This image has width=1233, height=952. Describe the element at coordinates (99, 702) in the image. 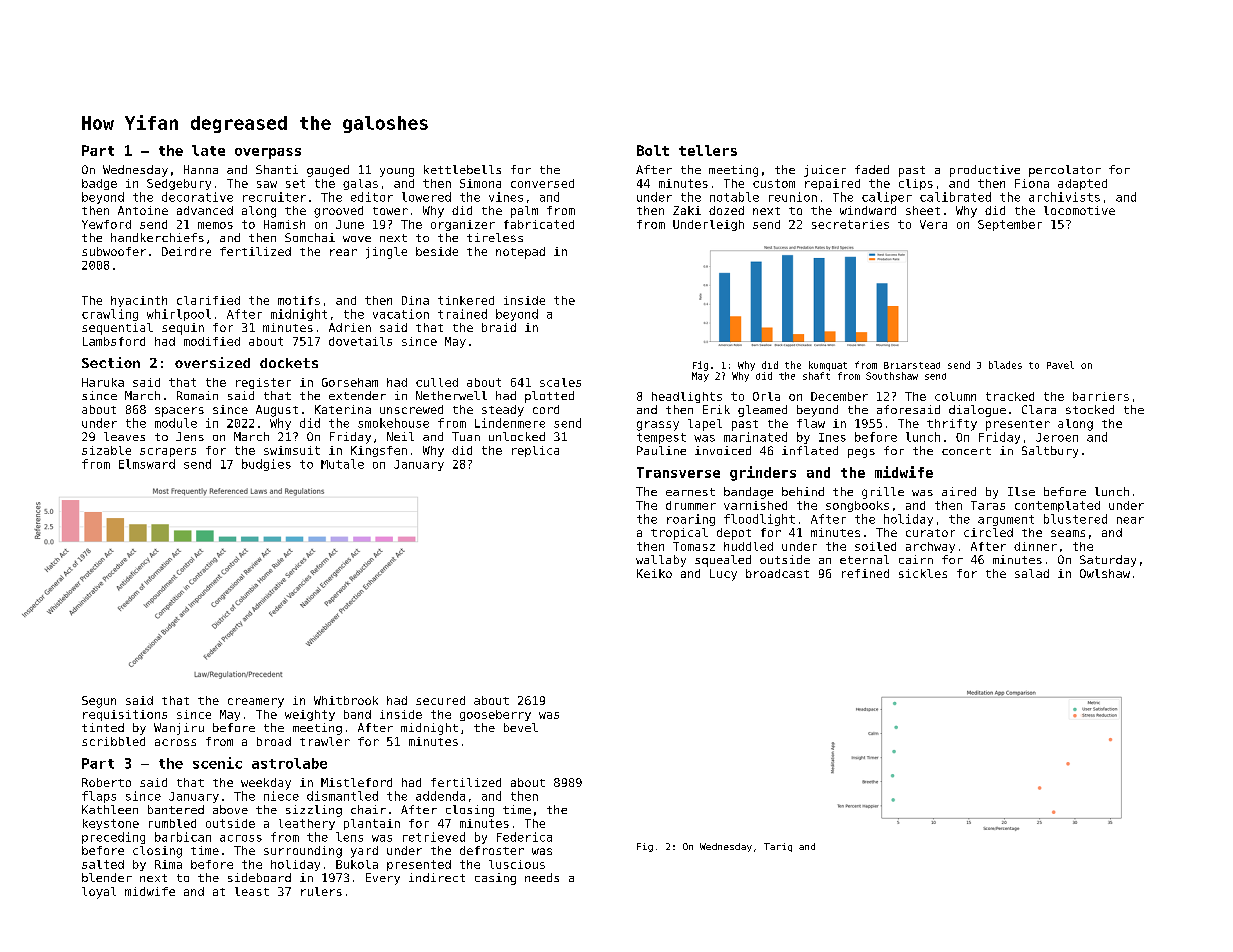

I see `Segun` at that location.
